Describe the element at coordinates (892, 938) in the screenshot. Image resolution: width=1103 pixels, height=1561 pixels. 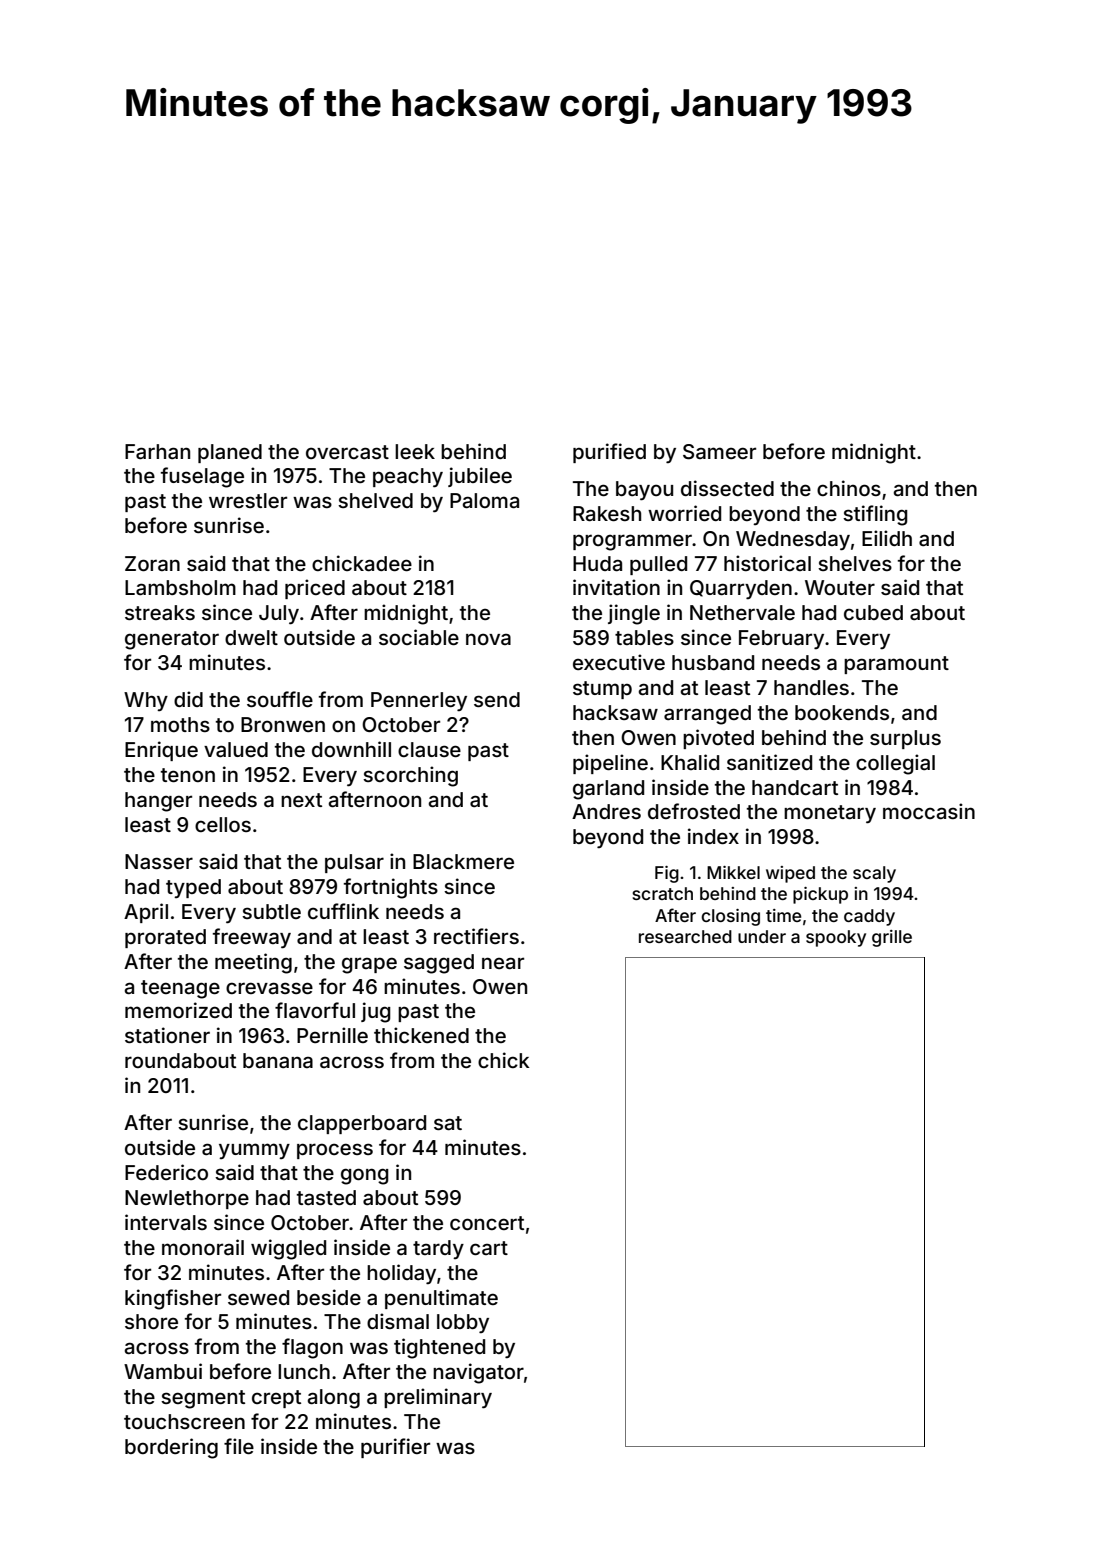
I see `grille` at that location.
